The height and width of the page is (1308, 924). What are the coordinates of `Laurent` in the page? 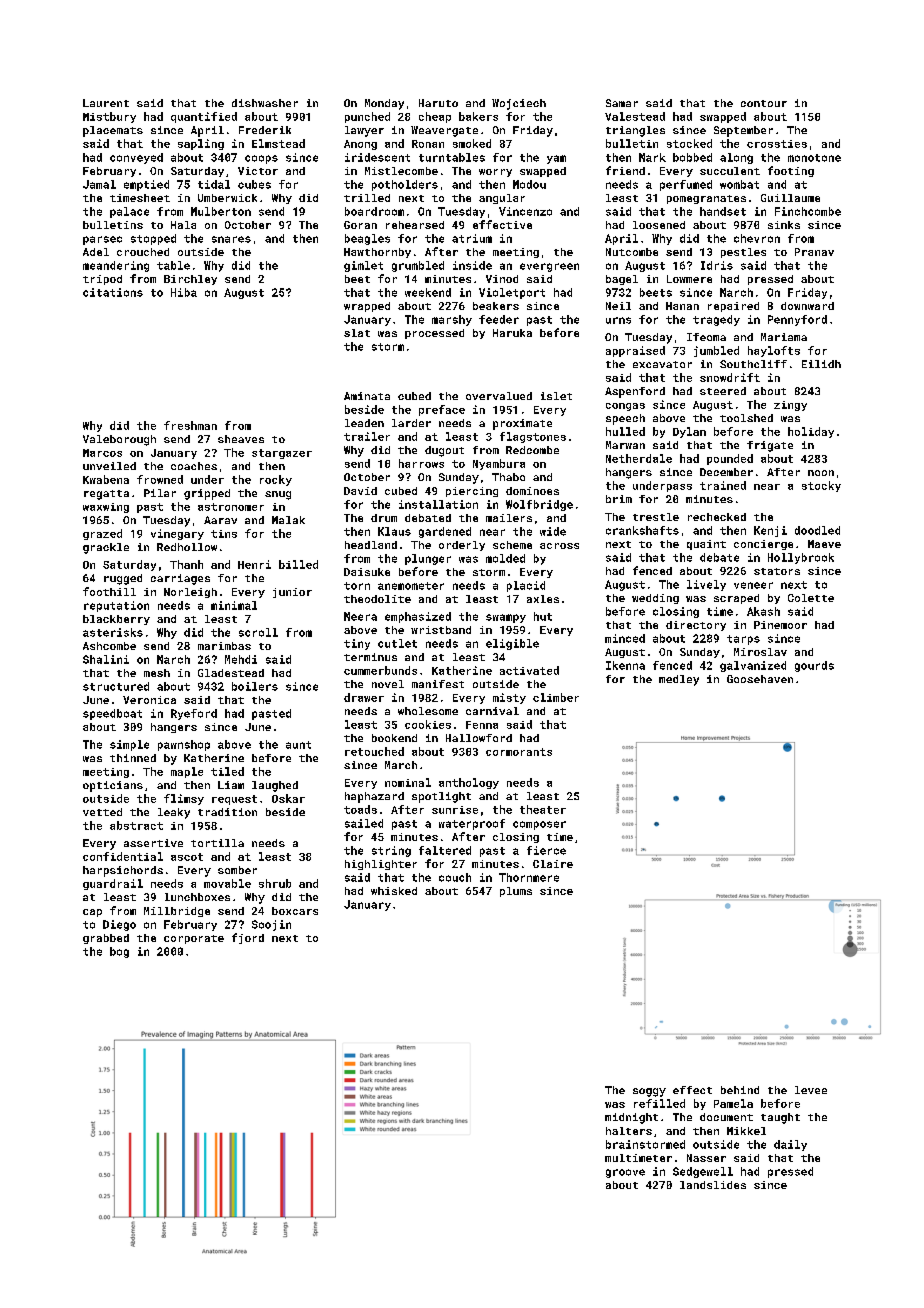 It's located at (106, 103).
